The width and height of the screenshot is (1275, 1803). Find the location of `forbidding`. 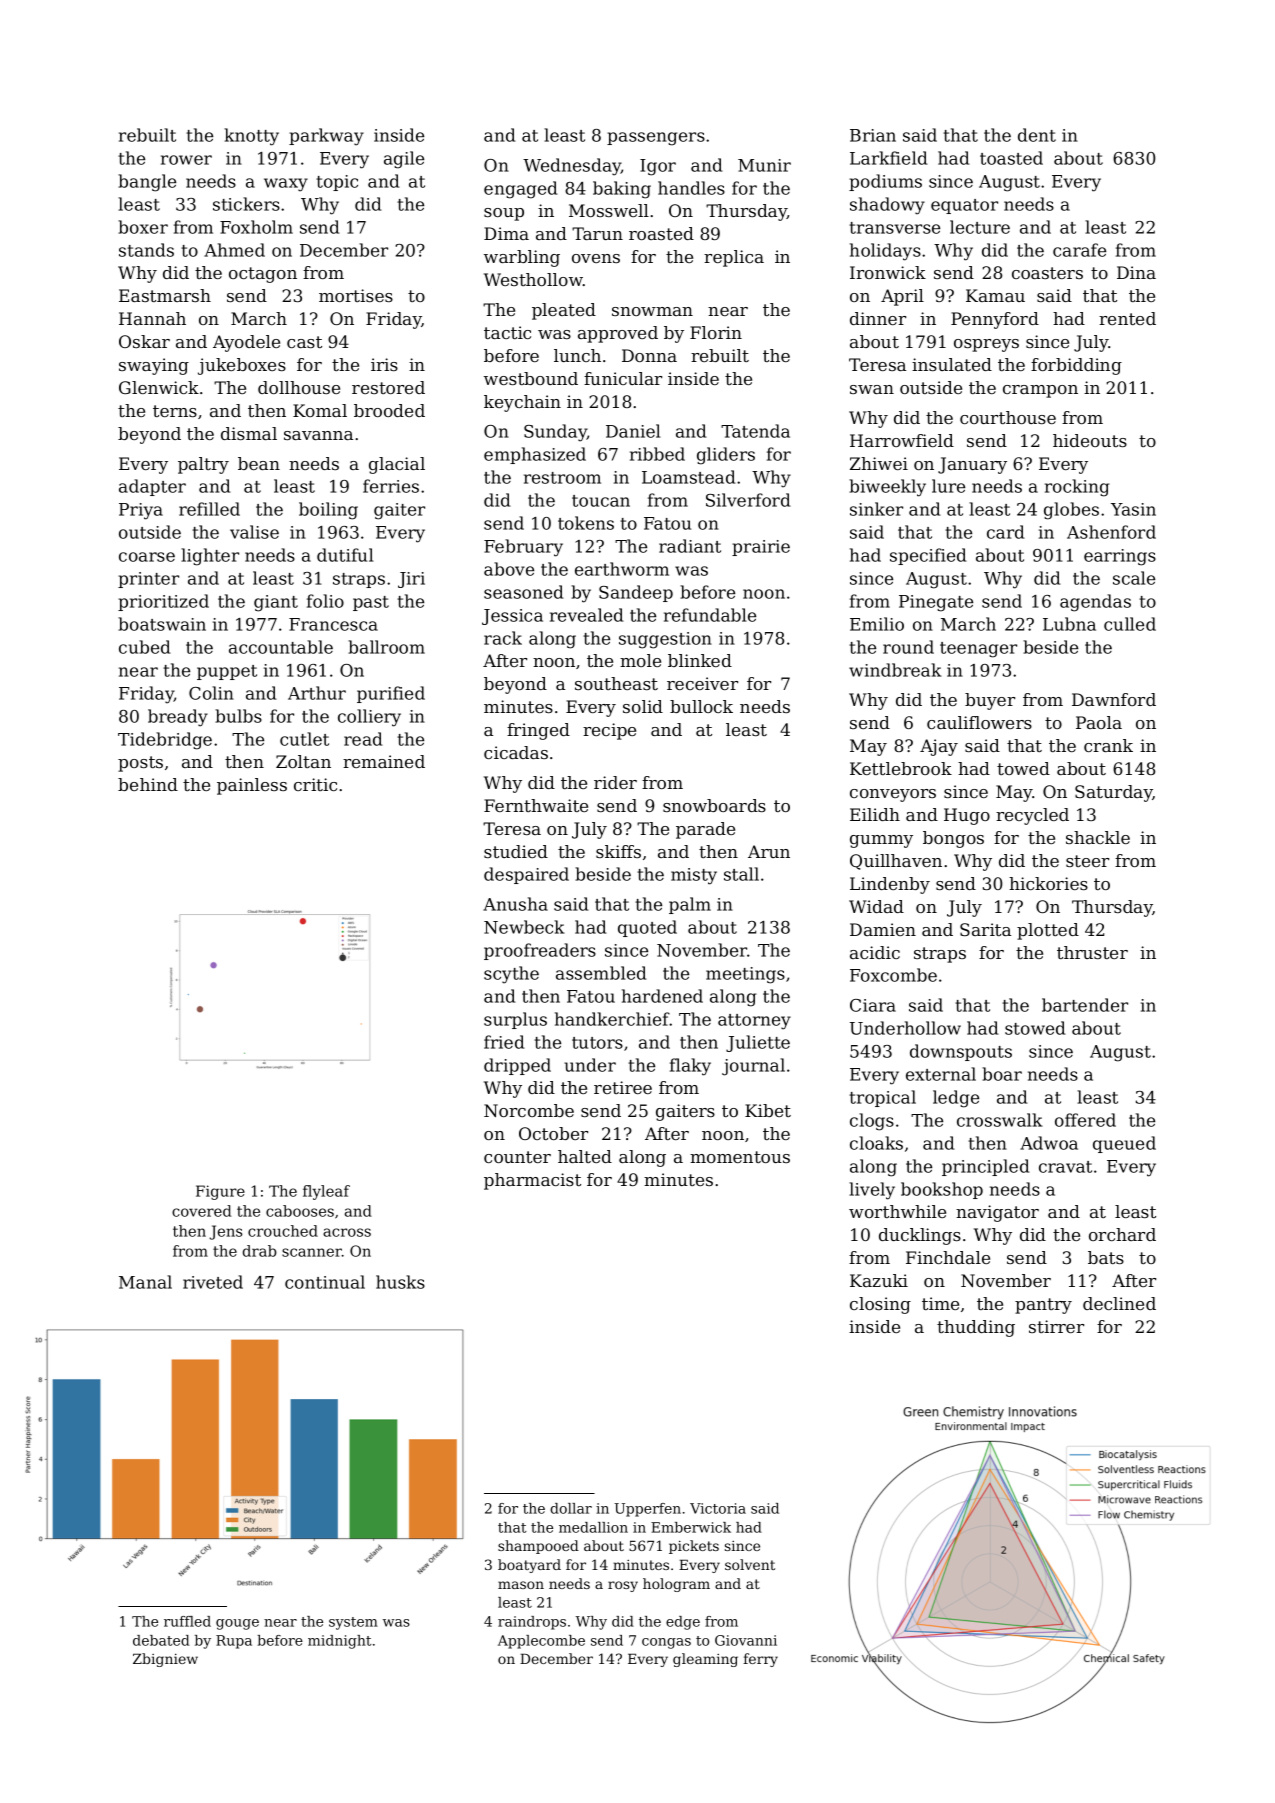

forbidding is located at coordinates (1076, 366).
